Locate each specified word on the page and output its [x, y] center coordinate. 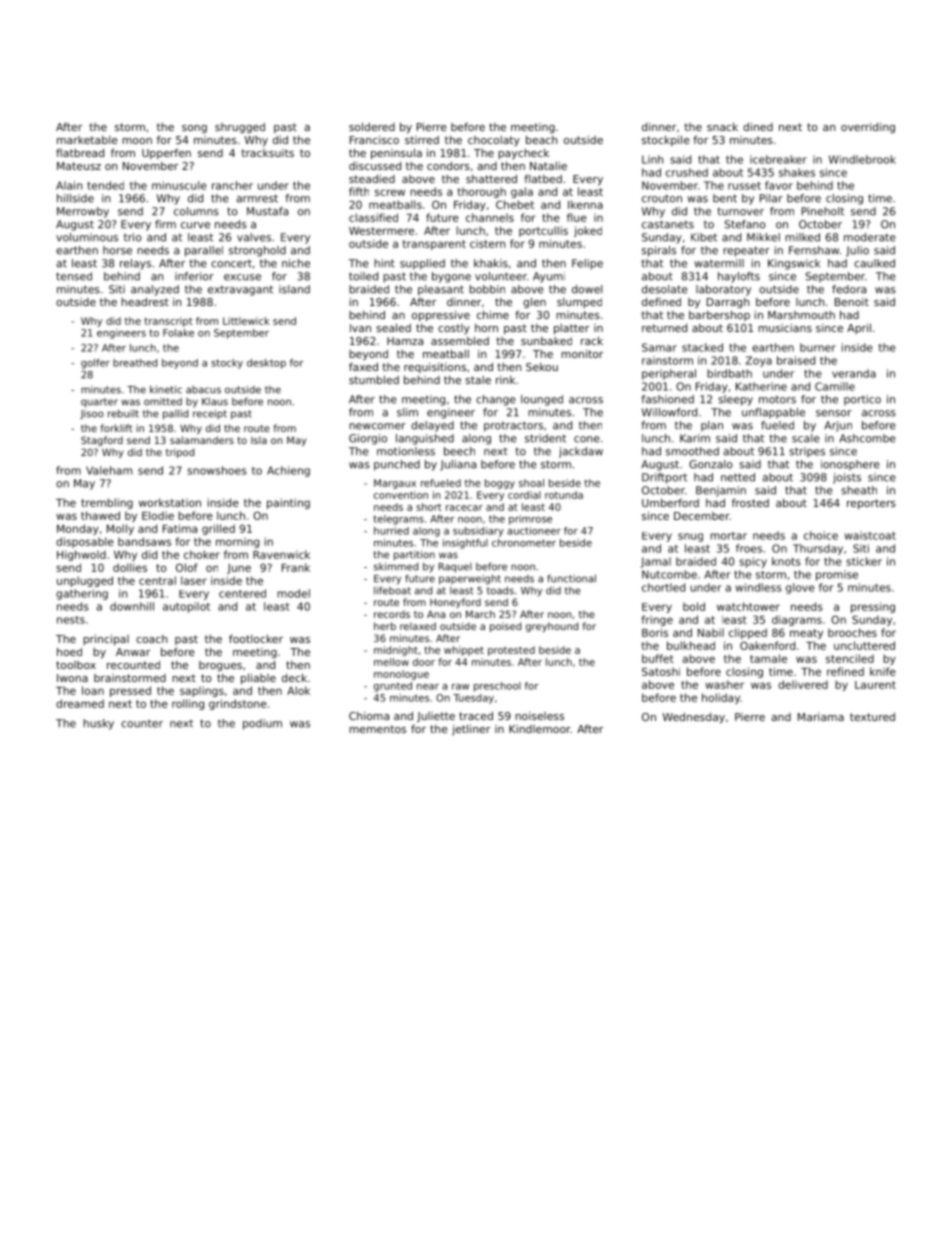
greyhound [552, 627]
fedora [849, 289]
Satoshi [661, 671]
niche [296, 263]
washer [724, 684]
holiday [721, 698]
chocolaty [494, 141]
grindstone [238, 704]
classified [373, 217]
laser [194, 580]
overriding [868, 128]
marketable [87, 140]
